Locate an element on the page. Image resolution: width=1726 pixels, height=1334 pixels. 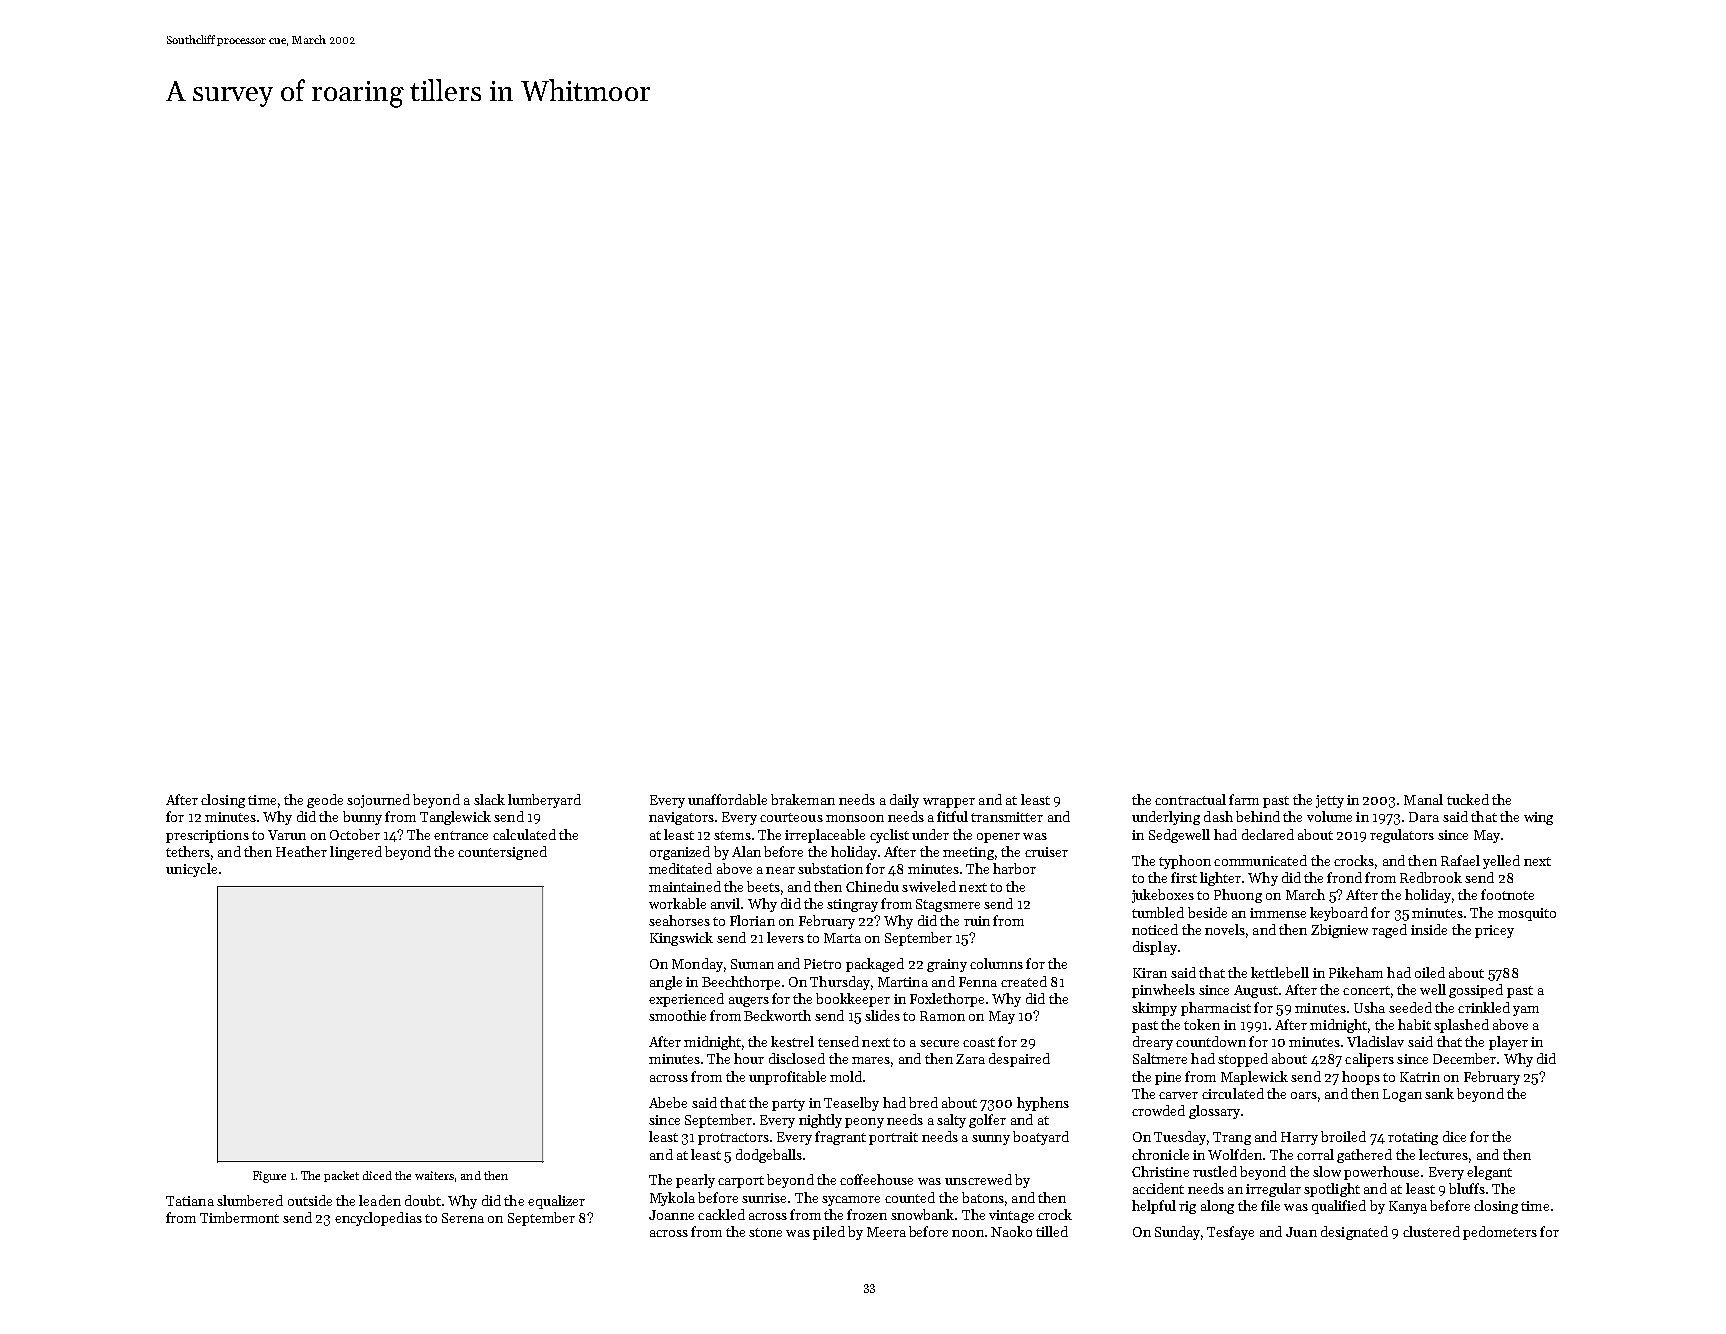
yelled is located at coordinates (1501, 862).
